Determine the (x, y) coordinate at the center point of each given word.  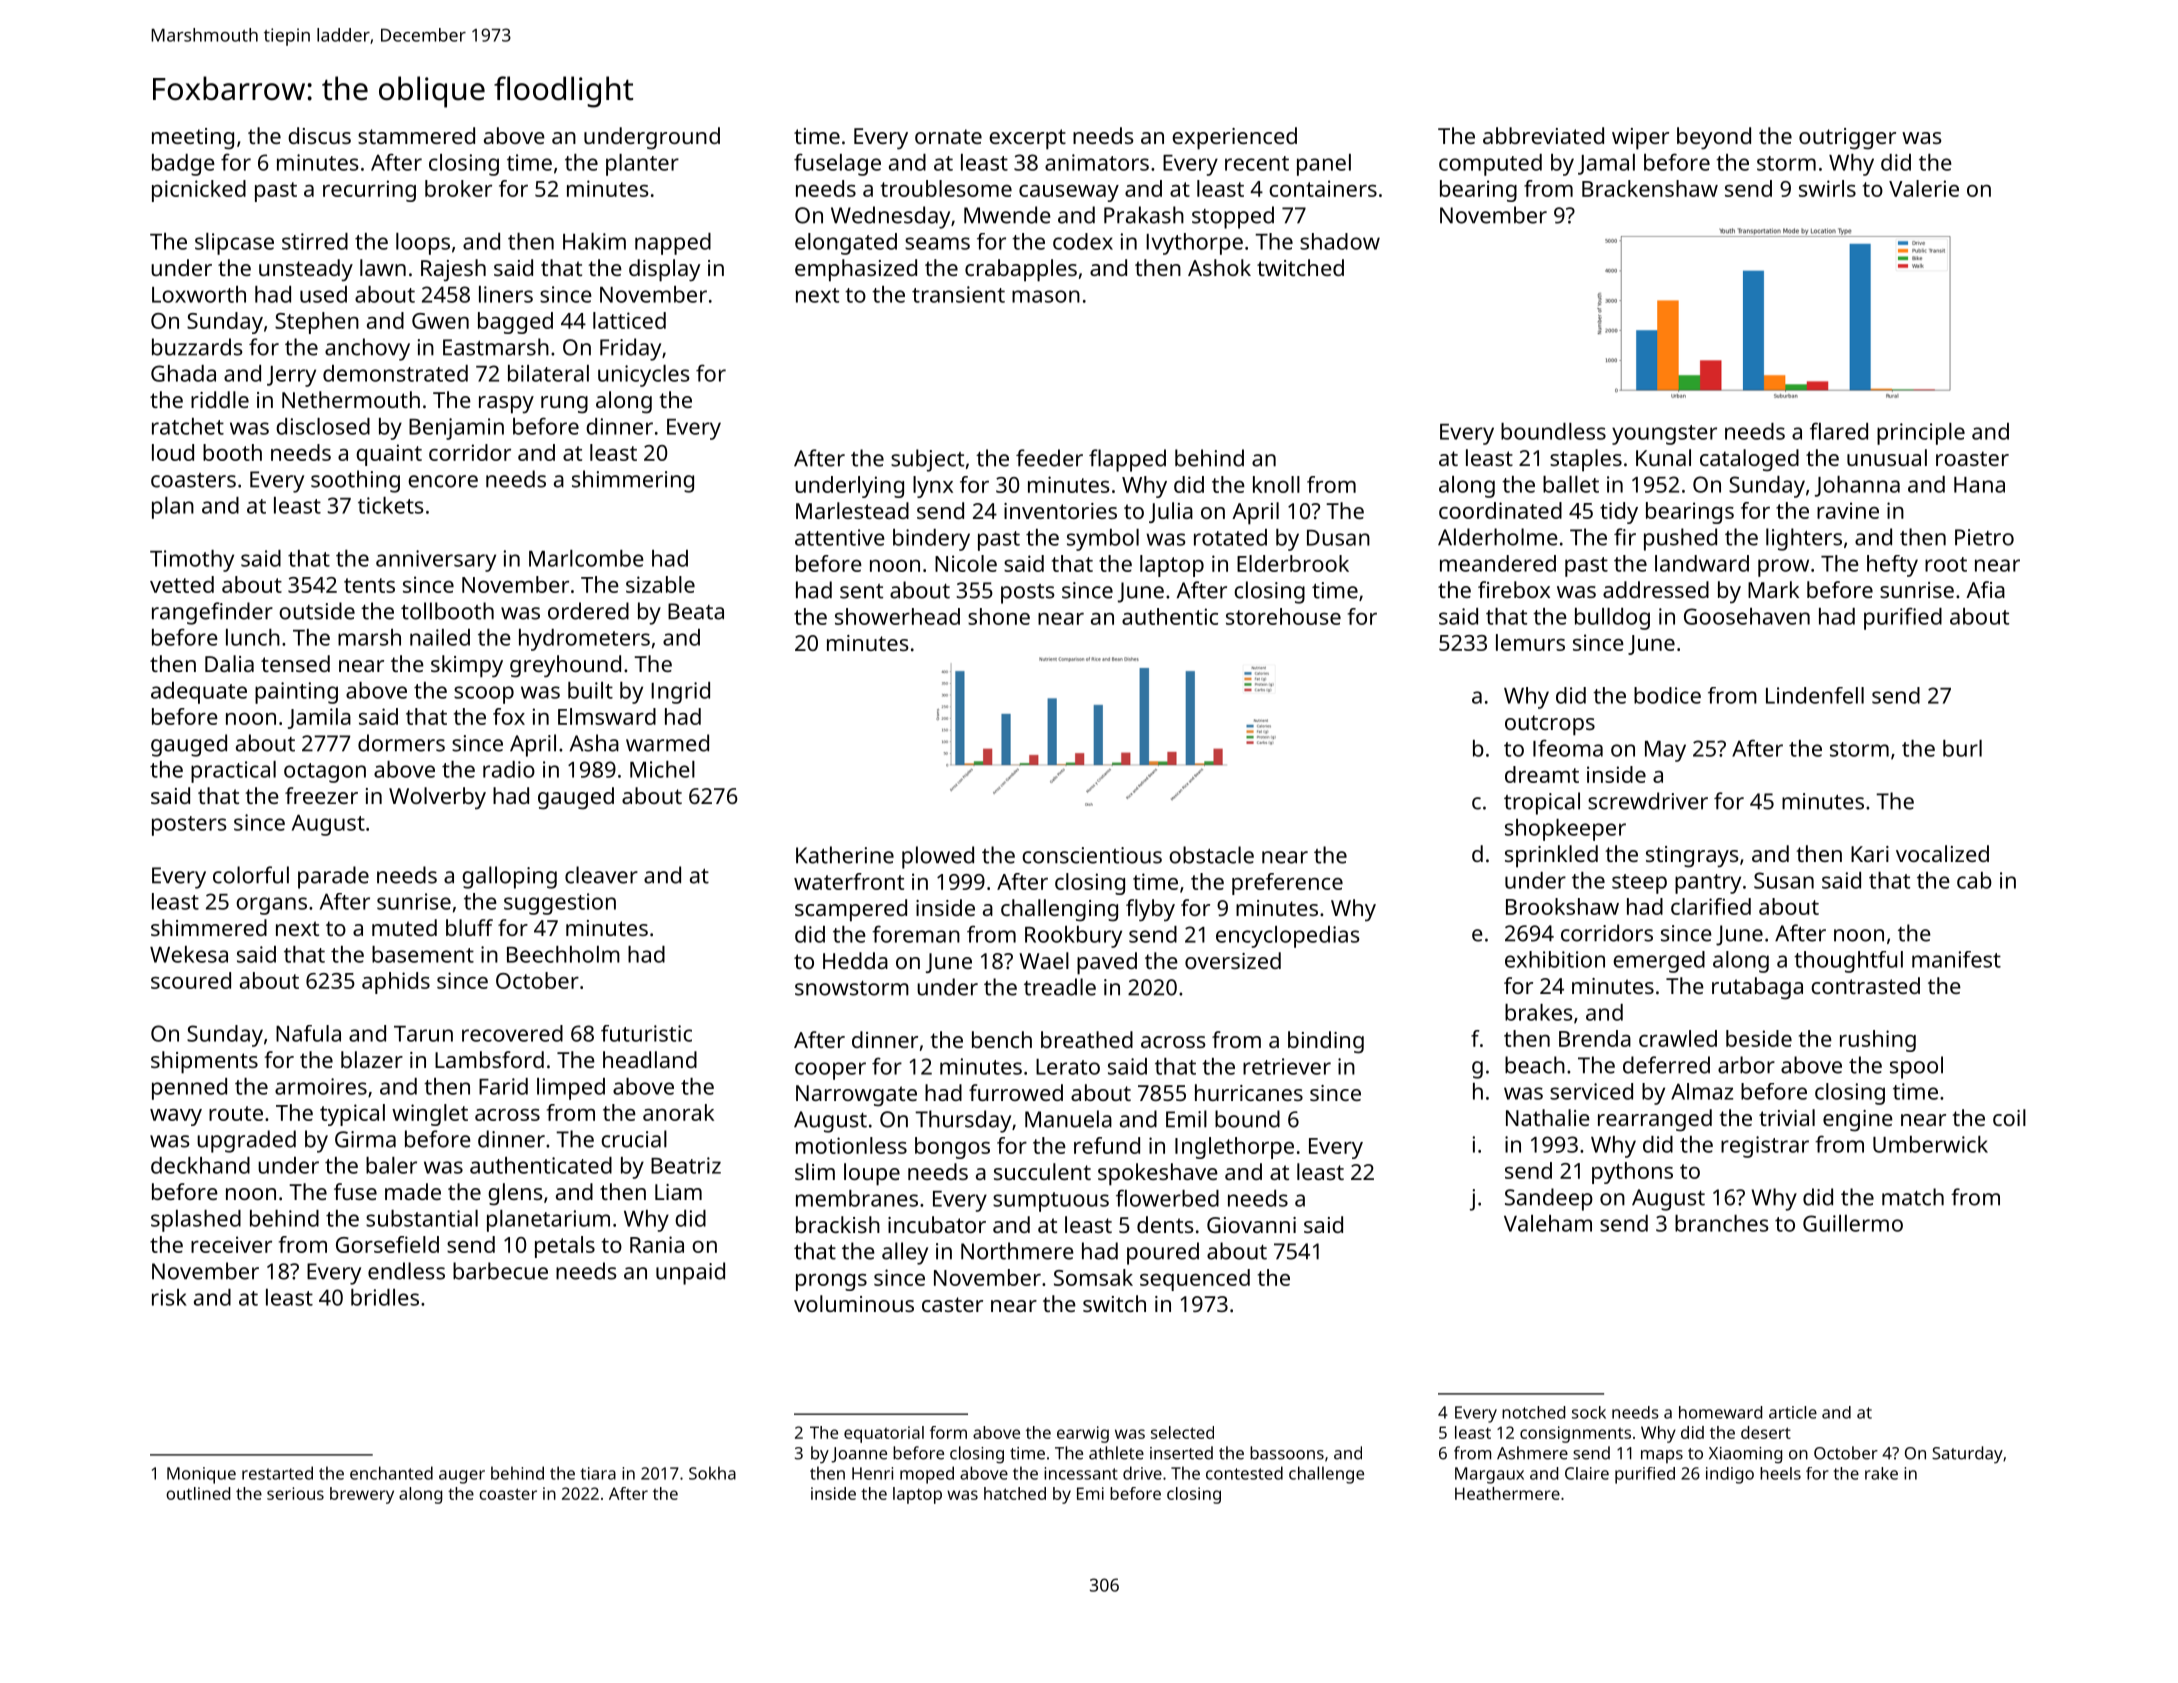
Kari (1870, 854)
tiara (598, 1473)
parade (333, 877)
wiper (1640, 139)
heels (1780, 1473)
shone (999, 616)
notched (1533, 1412)
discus (319, 135)
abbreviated (1543, 135)
